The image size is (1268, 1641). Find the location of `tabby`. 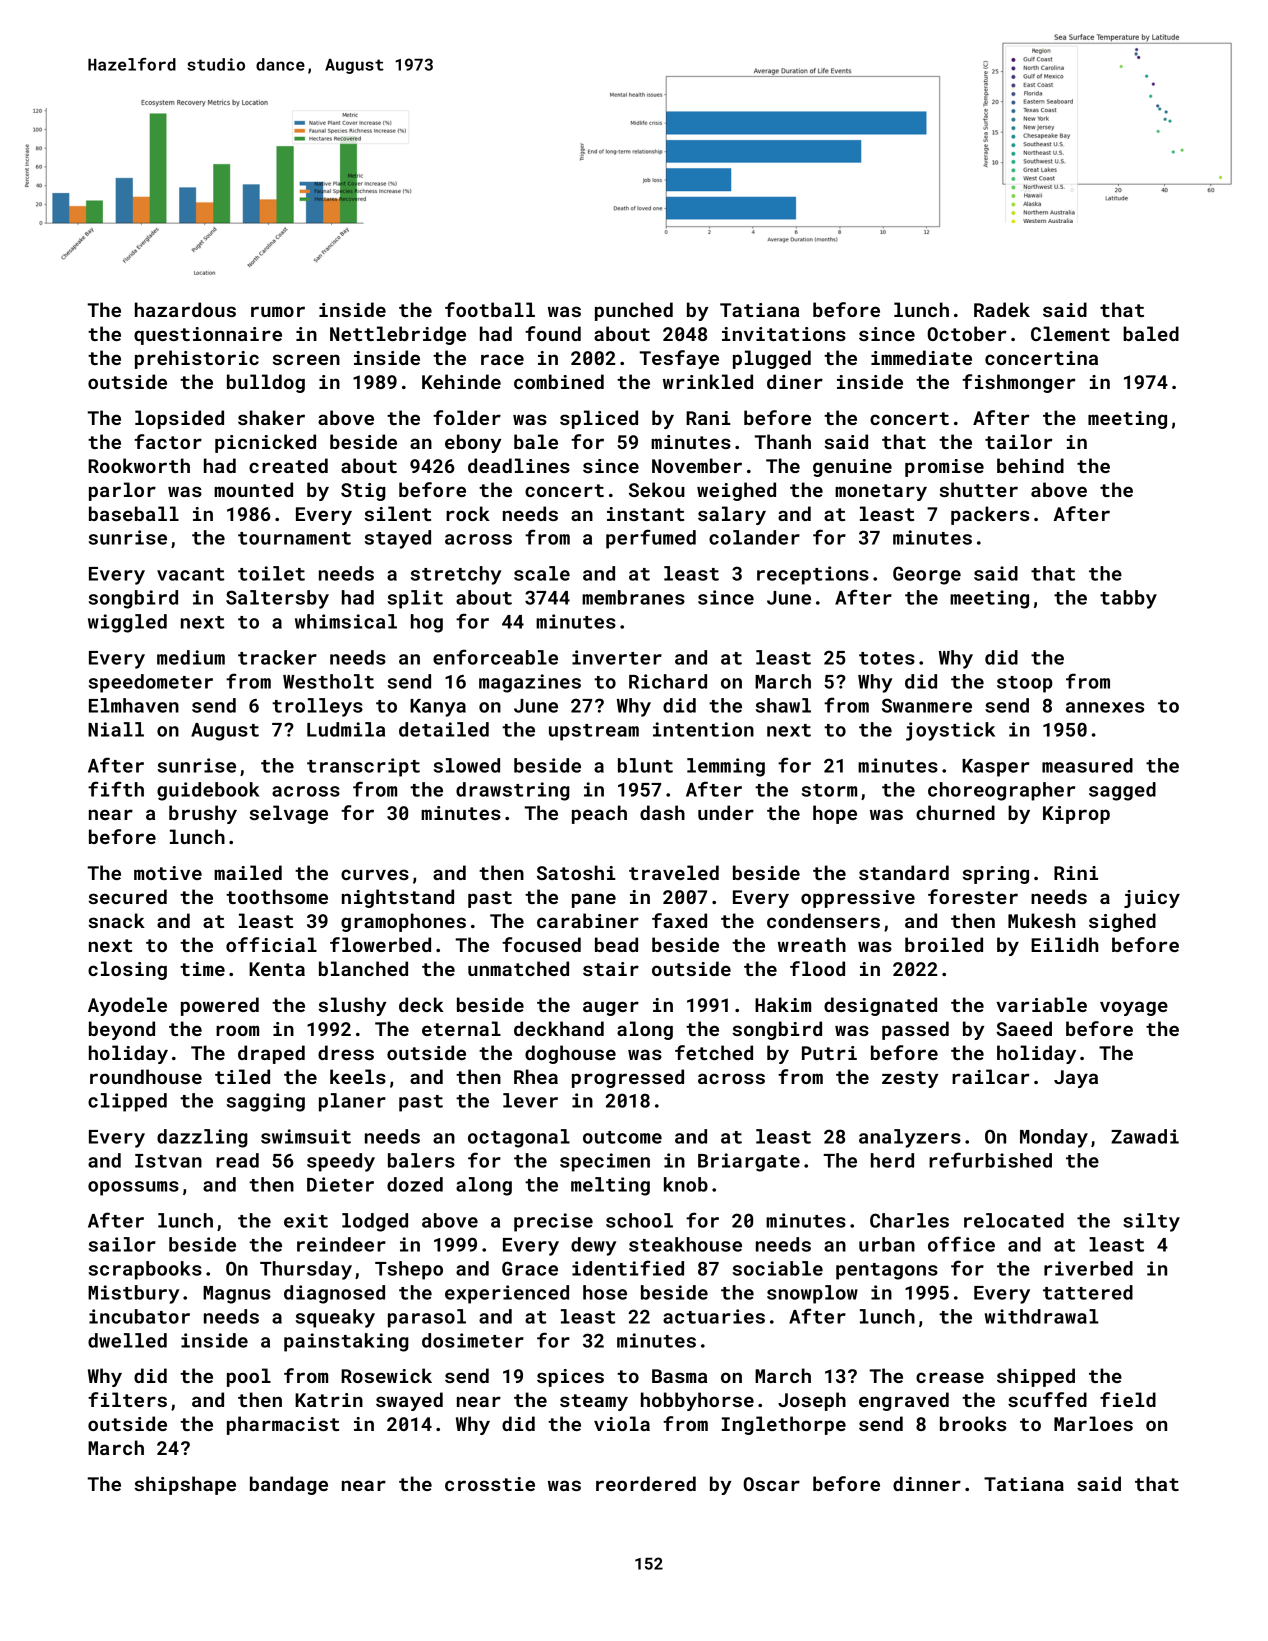

tabby is located at coordinates (1128, 599).
